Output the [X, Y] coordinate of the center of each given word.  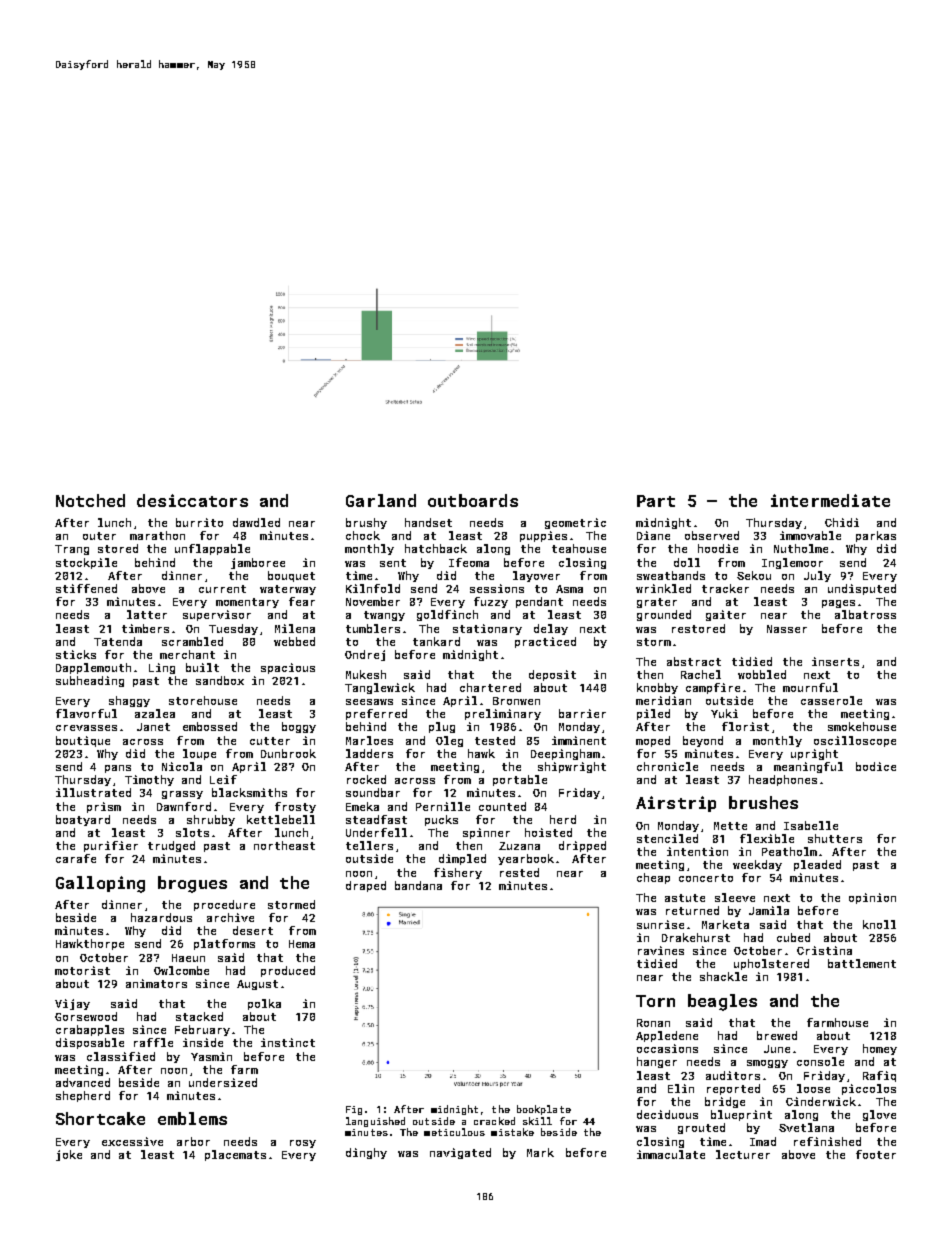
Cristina [824, 950]
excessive [132, 1141]
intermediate [830, 500]
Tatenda [118, 641]
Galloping [100, 884]
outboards [473, 500]
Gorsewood [86, 1016]
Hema [302, 944]
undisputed [862, 589]
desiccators [192, 500]
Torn [655, 1001]
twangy [384, 616]
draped [366, 886]
